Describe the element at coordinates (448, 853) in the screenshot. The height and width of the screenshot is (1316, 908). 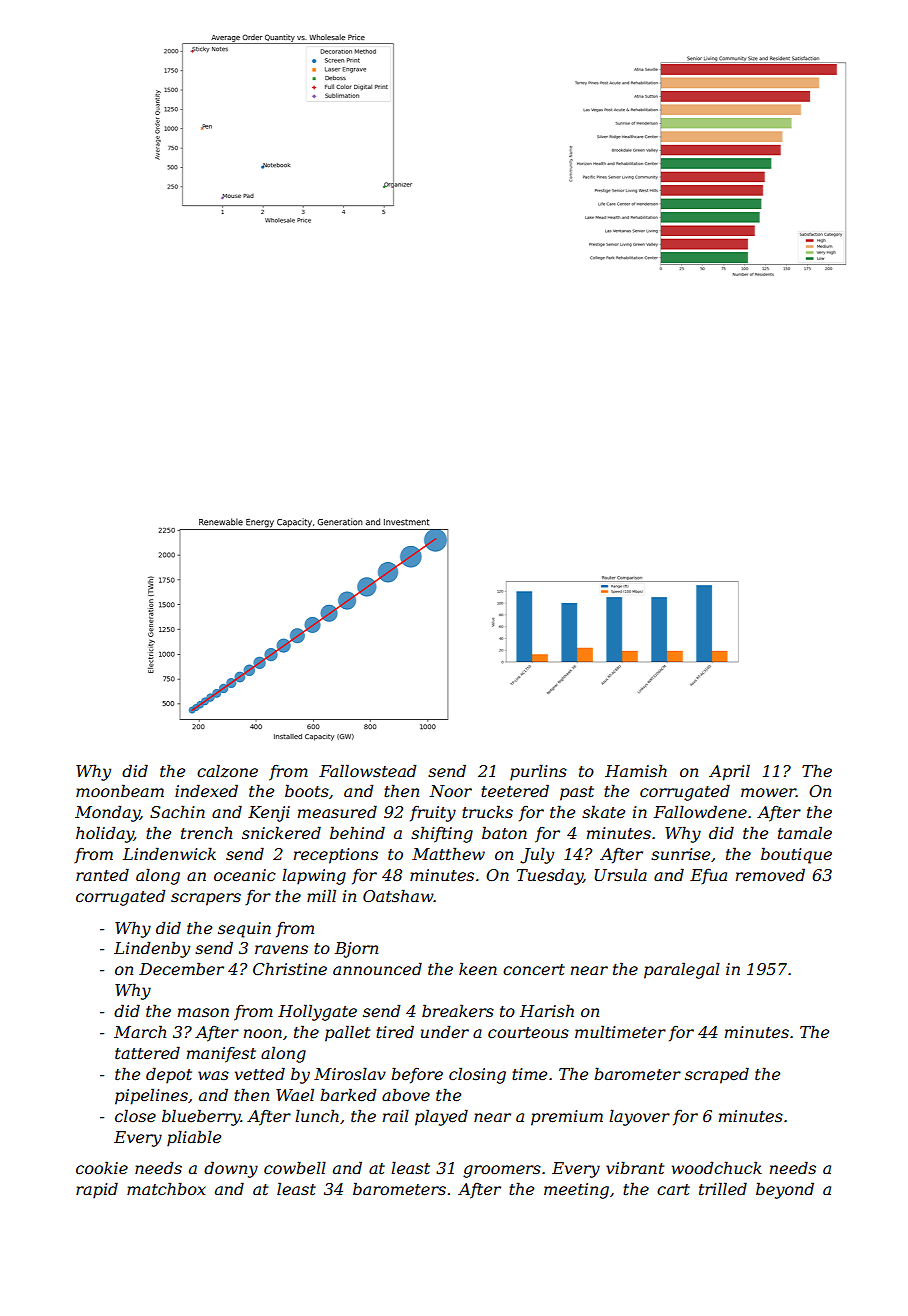
I see `Matthew` at that location.
